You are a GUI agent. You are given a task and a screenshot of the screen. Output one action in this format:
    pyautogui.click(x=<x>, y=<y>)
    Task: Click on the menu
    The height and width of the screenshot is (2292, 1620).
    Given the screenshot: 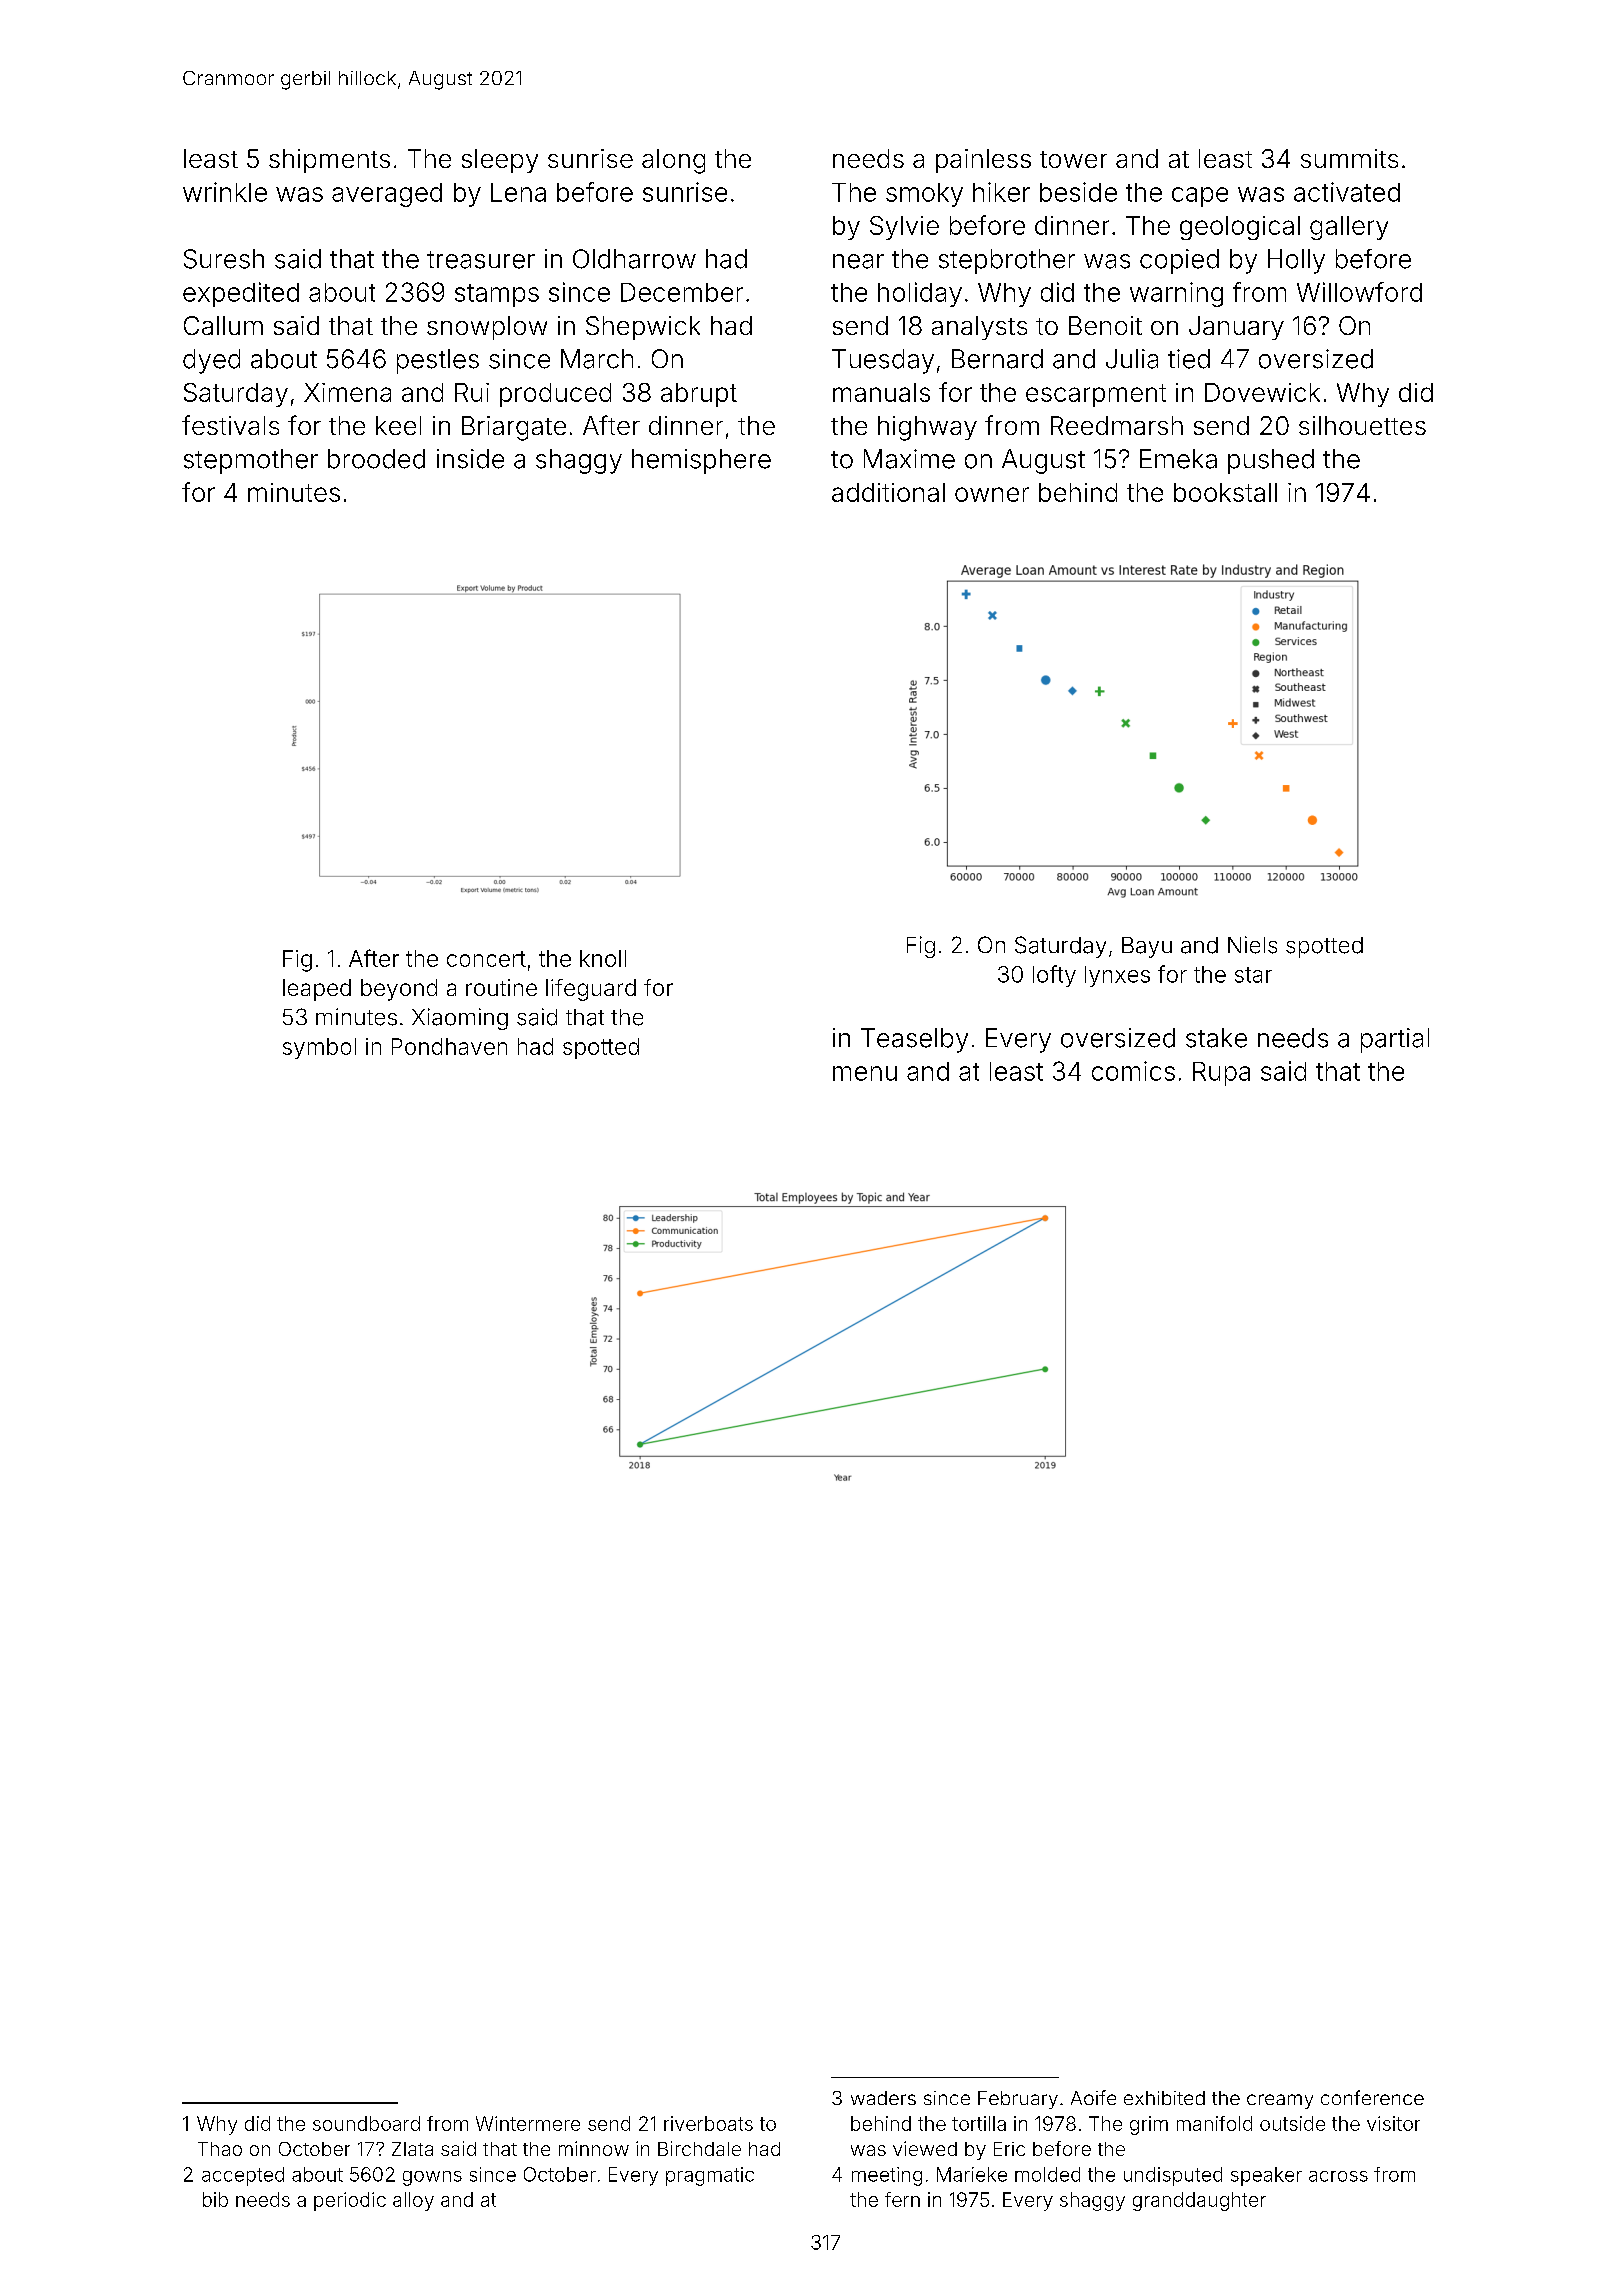 What is the action you would take?
    pyautogui.click(x=865, y=1073)
